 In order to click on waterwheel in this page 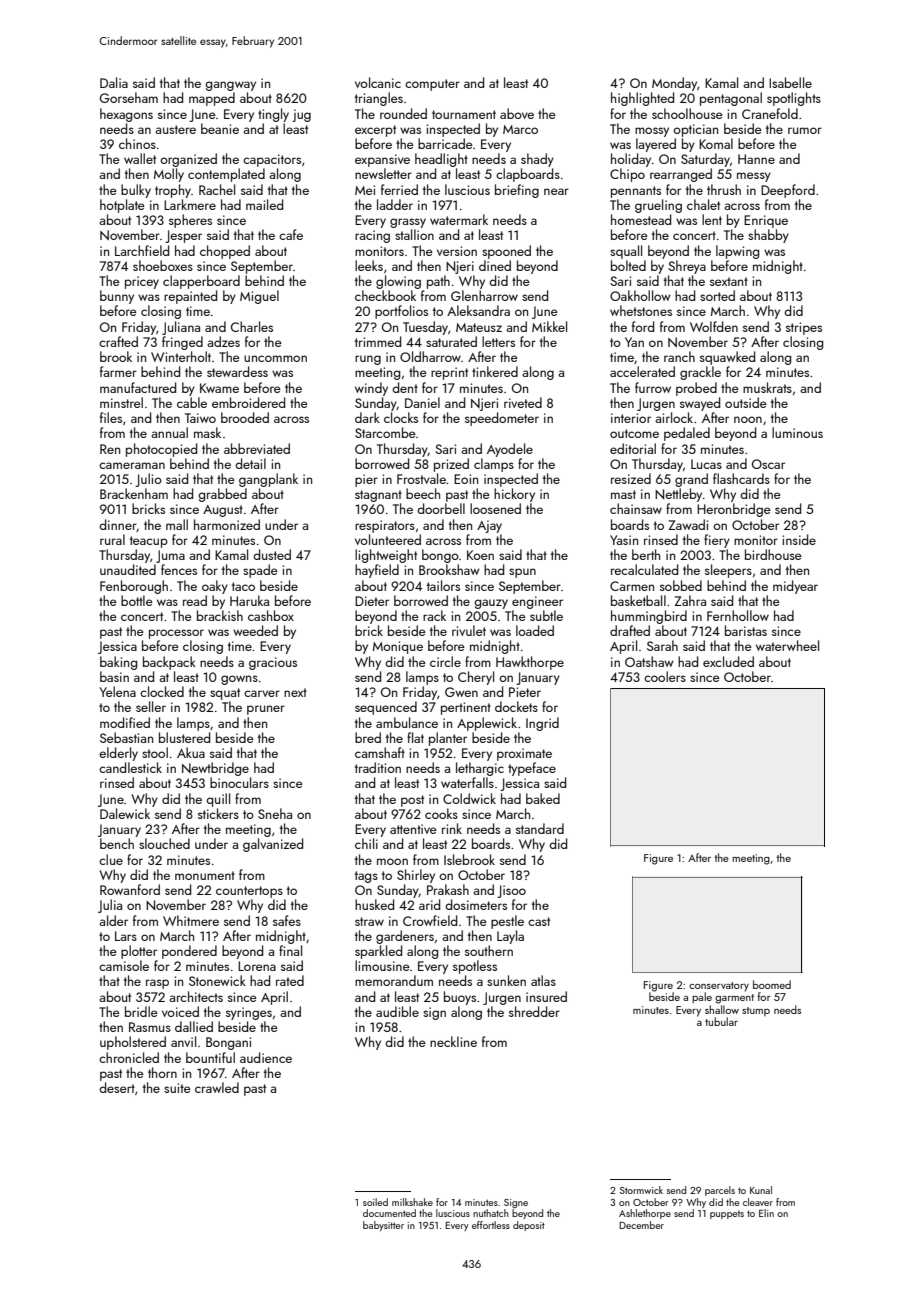, I will do `click(787, 645)`.
